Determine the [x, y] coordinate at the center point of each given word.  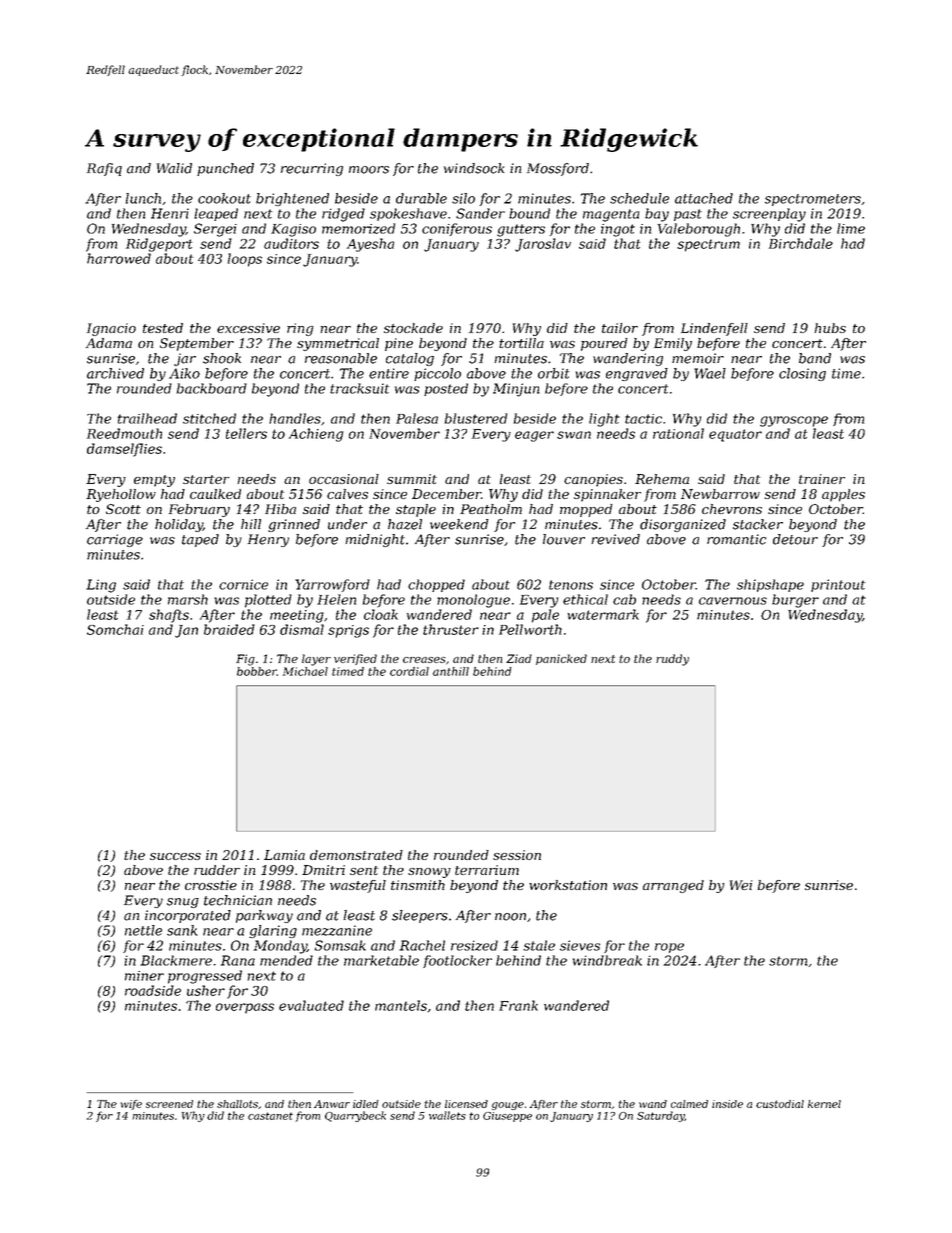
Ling [101, 586]
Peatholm [491, 509]
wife [131, 1105]
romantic [736, 539]
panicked [561, 659]
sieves [580, 945]
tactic [643, 419]
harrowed [119, 258]
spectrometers [813, 200]
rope [669, 948]
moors [369, 170]
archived [115, 373]
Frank [518, 1005]
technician [238, 900]
